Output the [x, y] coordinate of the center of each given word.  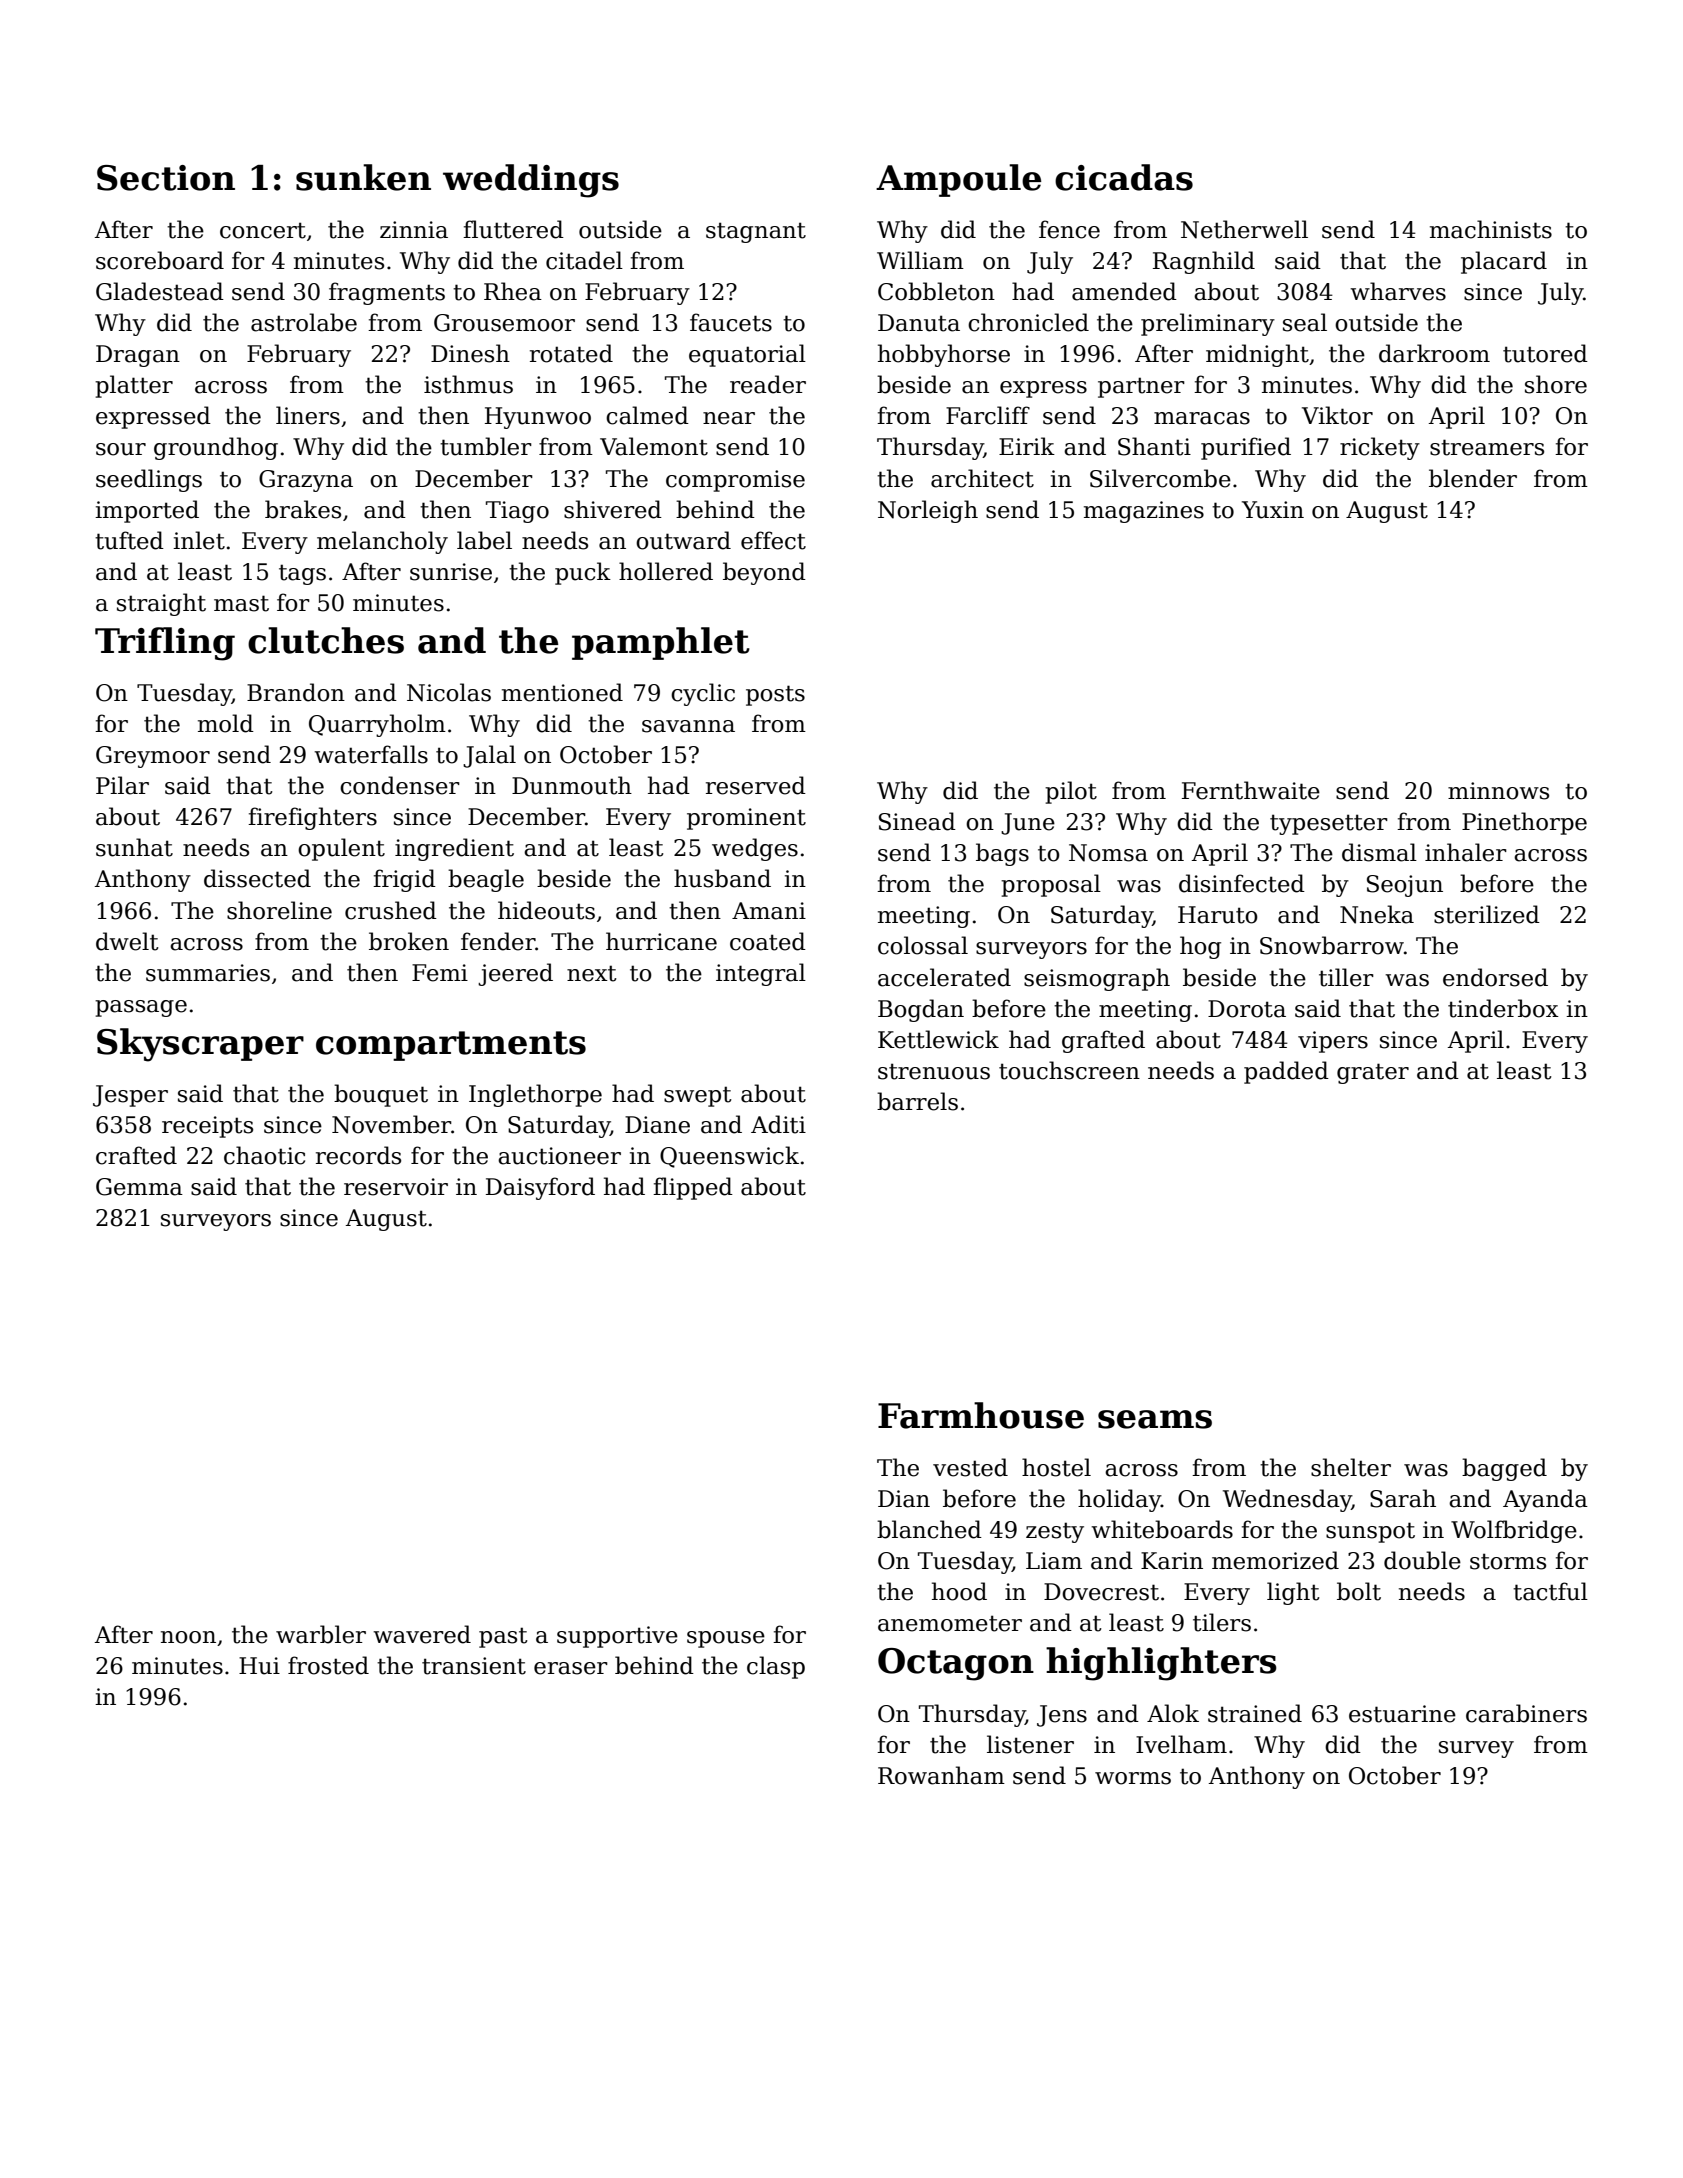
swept [698, 1096]
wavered [422, 1634]
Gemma [139, 1187]
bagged [1504, 1469]
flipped [693, 1188]
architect [982, 478]
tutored [1545, 353]
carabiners [1526, 1713]
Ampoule [958, 180]
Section [166, 178]
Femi [440, 973]
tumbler [486, 446]
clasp [776, 1667]
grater [1373, 1073]
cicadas [1124, 177]
